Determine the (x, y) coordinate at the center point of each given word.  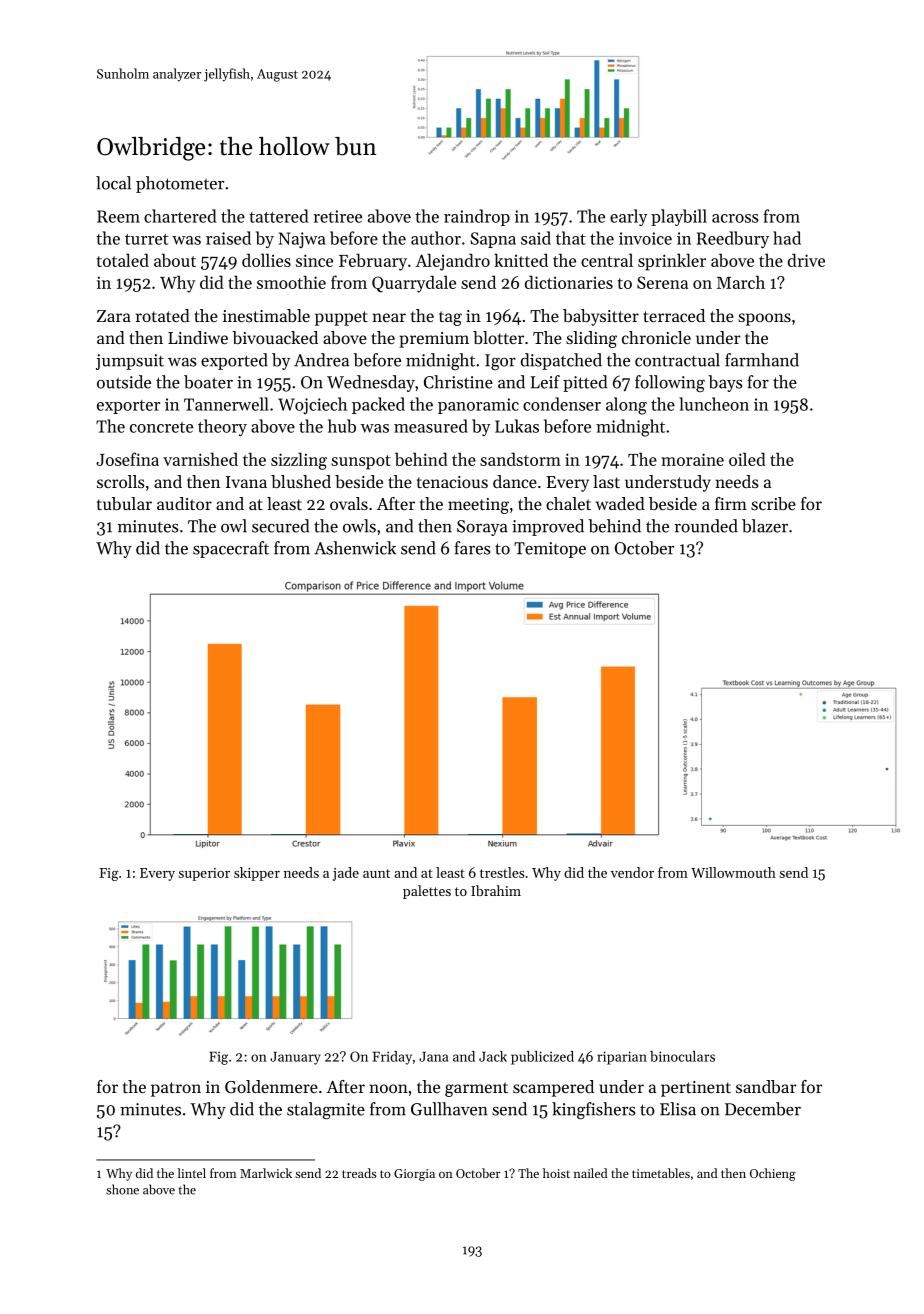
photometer (180, 184)
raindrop (477, 217)
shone (122, 1189)
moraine (692, 459)
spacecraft (231, 549)
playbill (679, 217)
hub (342, 426)
